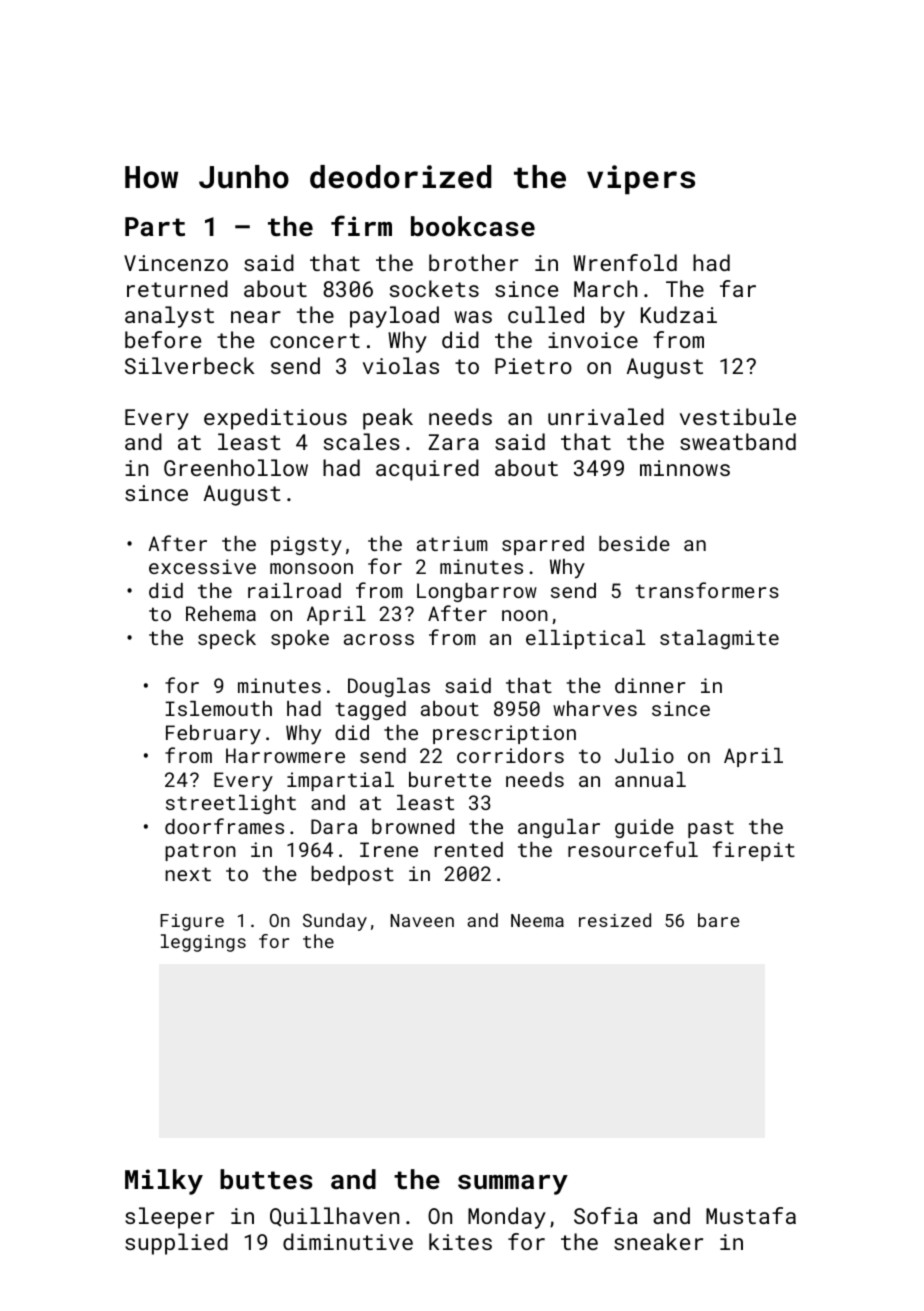  What do you see at coordinates (176, 1244) in the screenshot?
I see `supplied` at bounding box center [176, 1244].
